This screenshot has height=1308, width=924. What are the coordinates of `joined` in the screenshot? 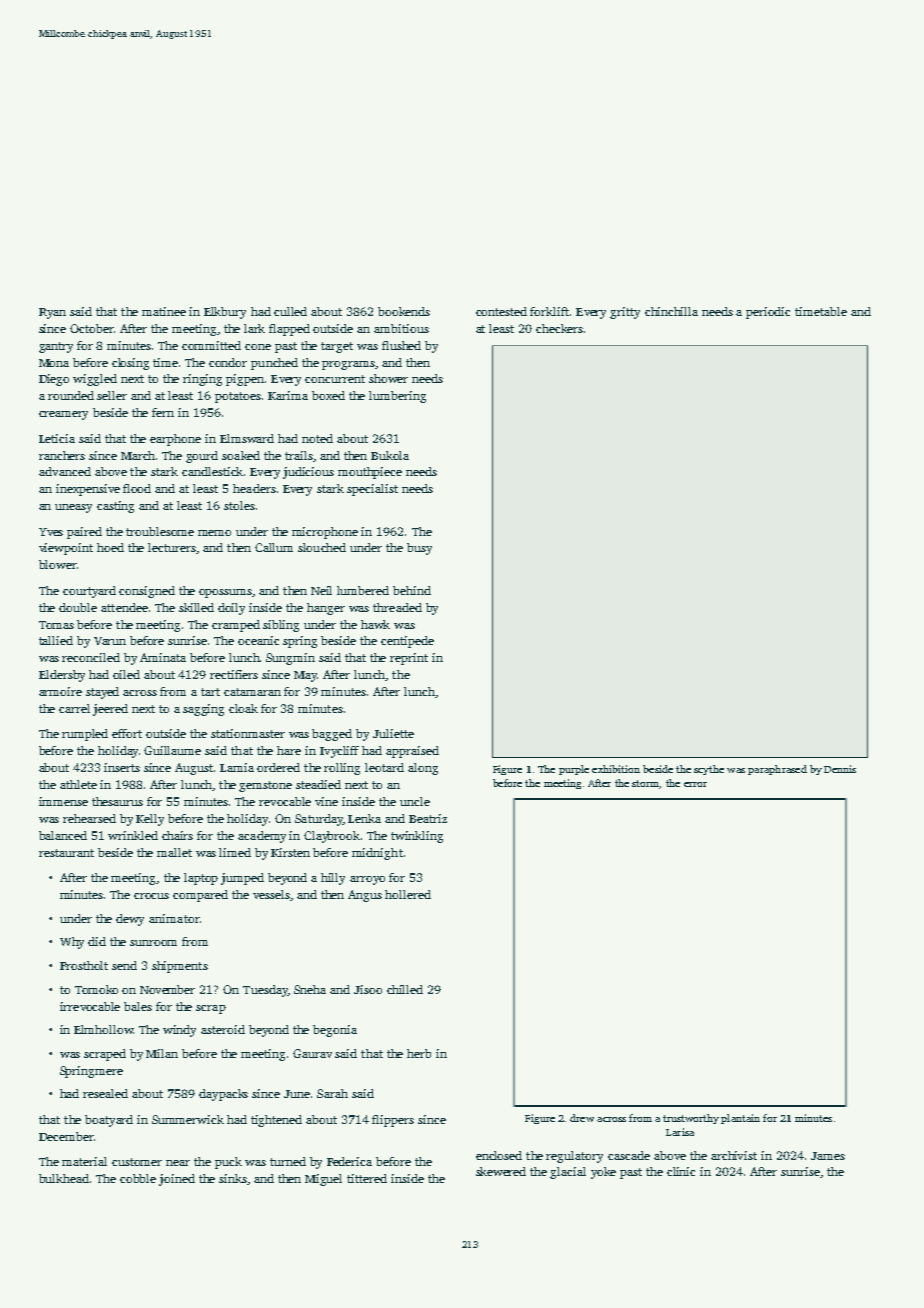 It's located at (177, 1180).
